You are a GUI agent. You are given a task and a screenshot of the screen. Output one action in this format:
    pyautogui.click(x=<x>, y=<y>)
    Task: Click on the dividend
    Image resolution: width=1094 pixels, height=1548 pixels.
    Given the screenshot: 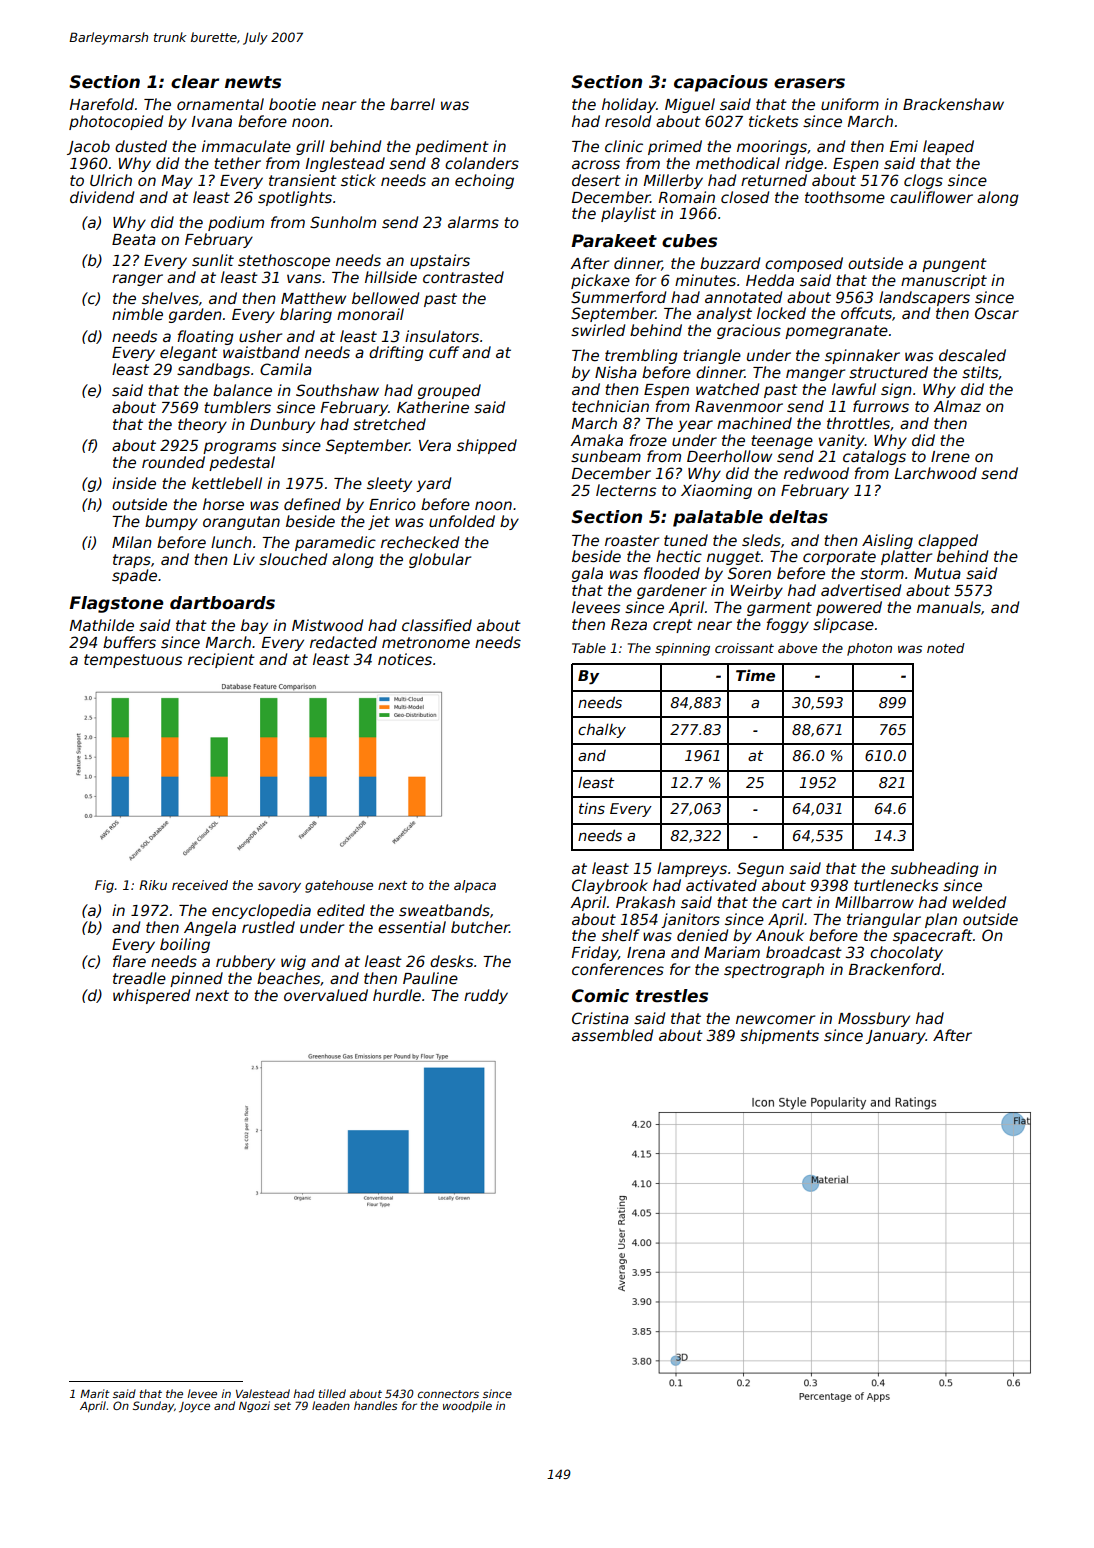 What is the action you would take?
    pyautogui.click(x=102, y=197)
